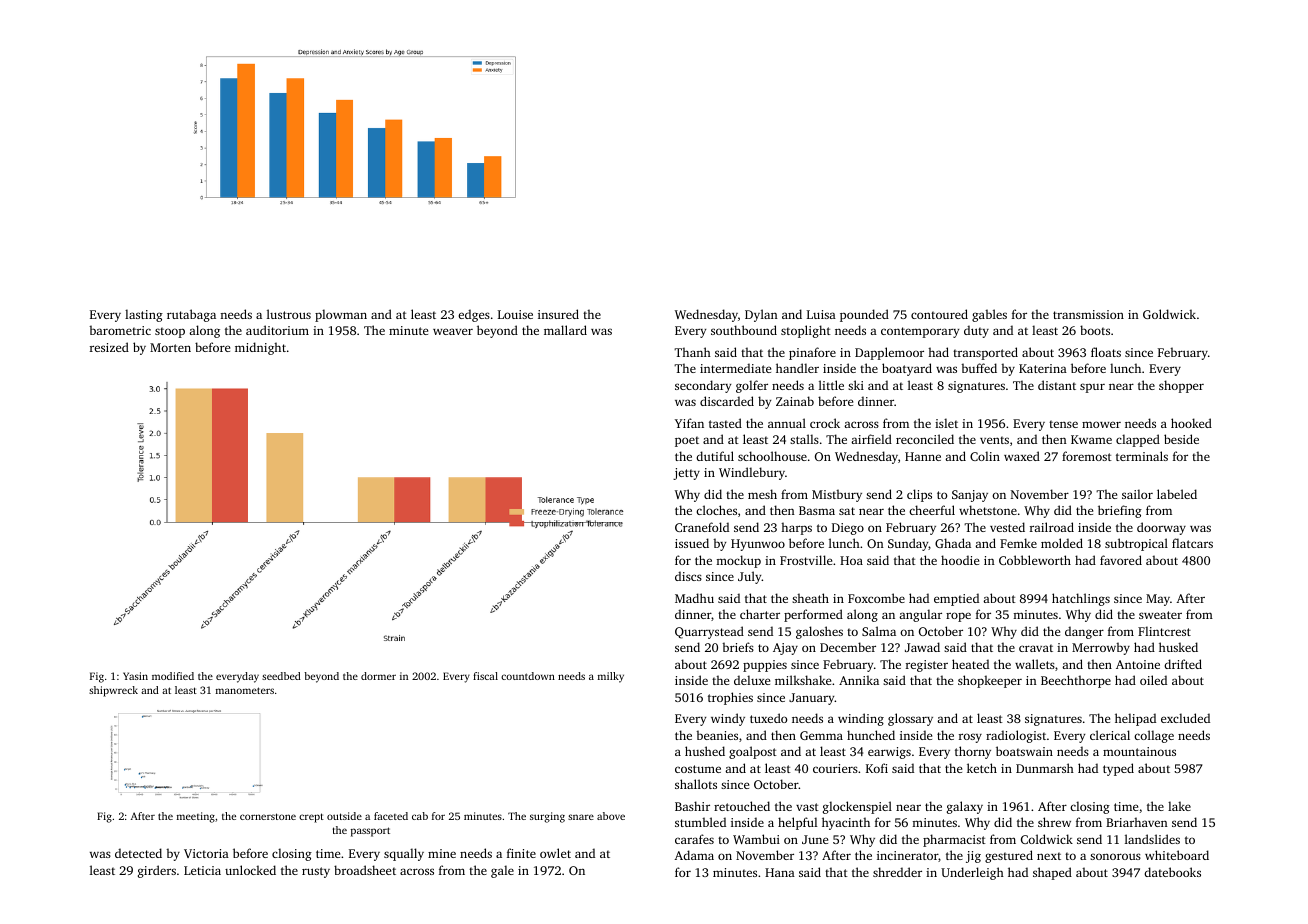 This image has width=1308, height=924. I want to click on Goldwick, so click(1169, 314).
